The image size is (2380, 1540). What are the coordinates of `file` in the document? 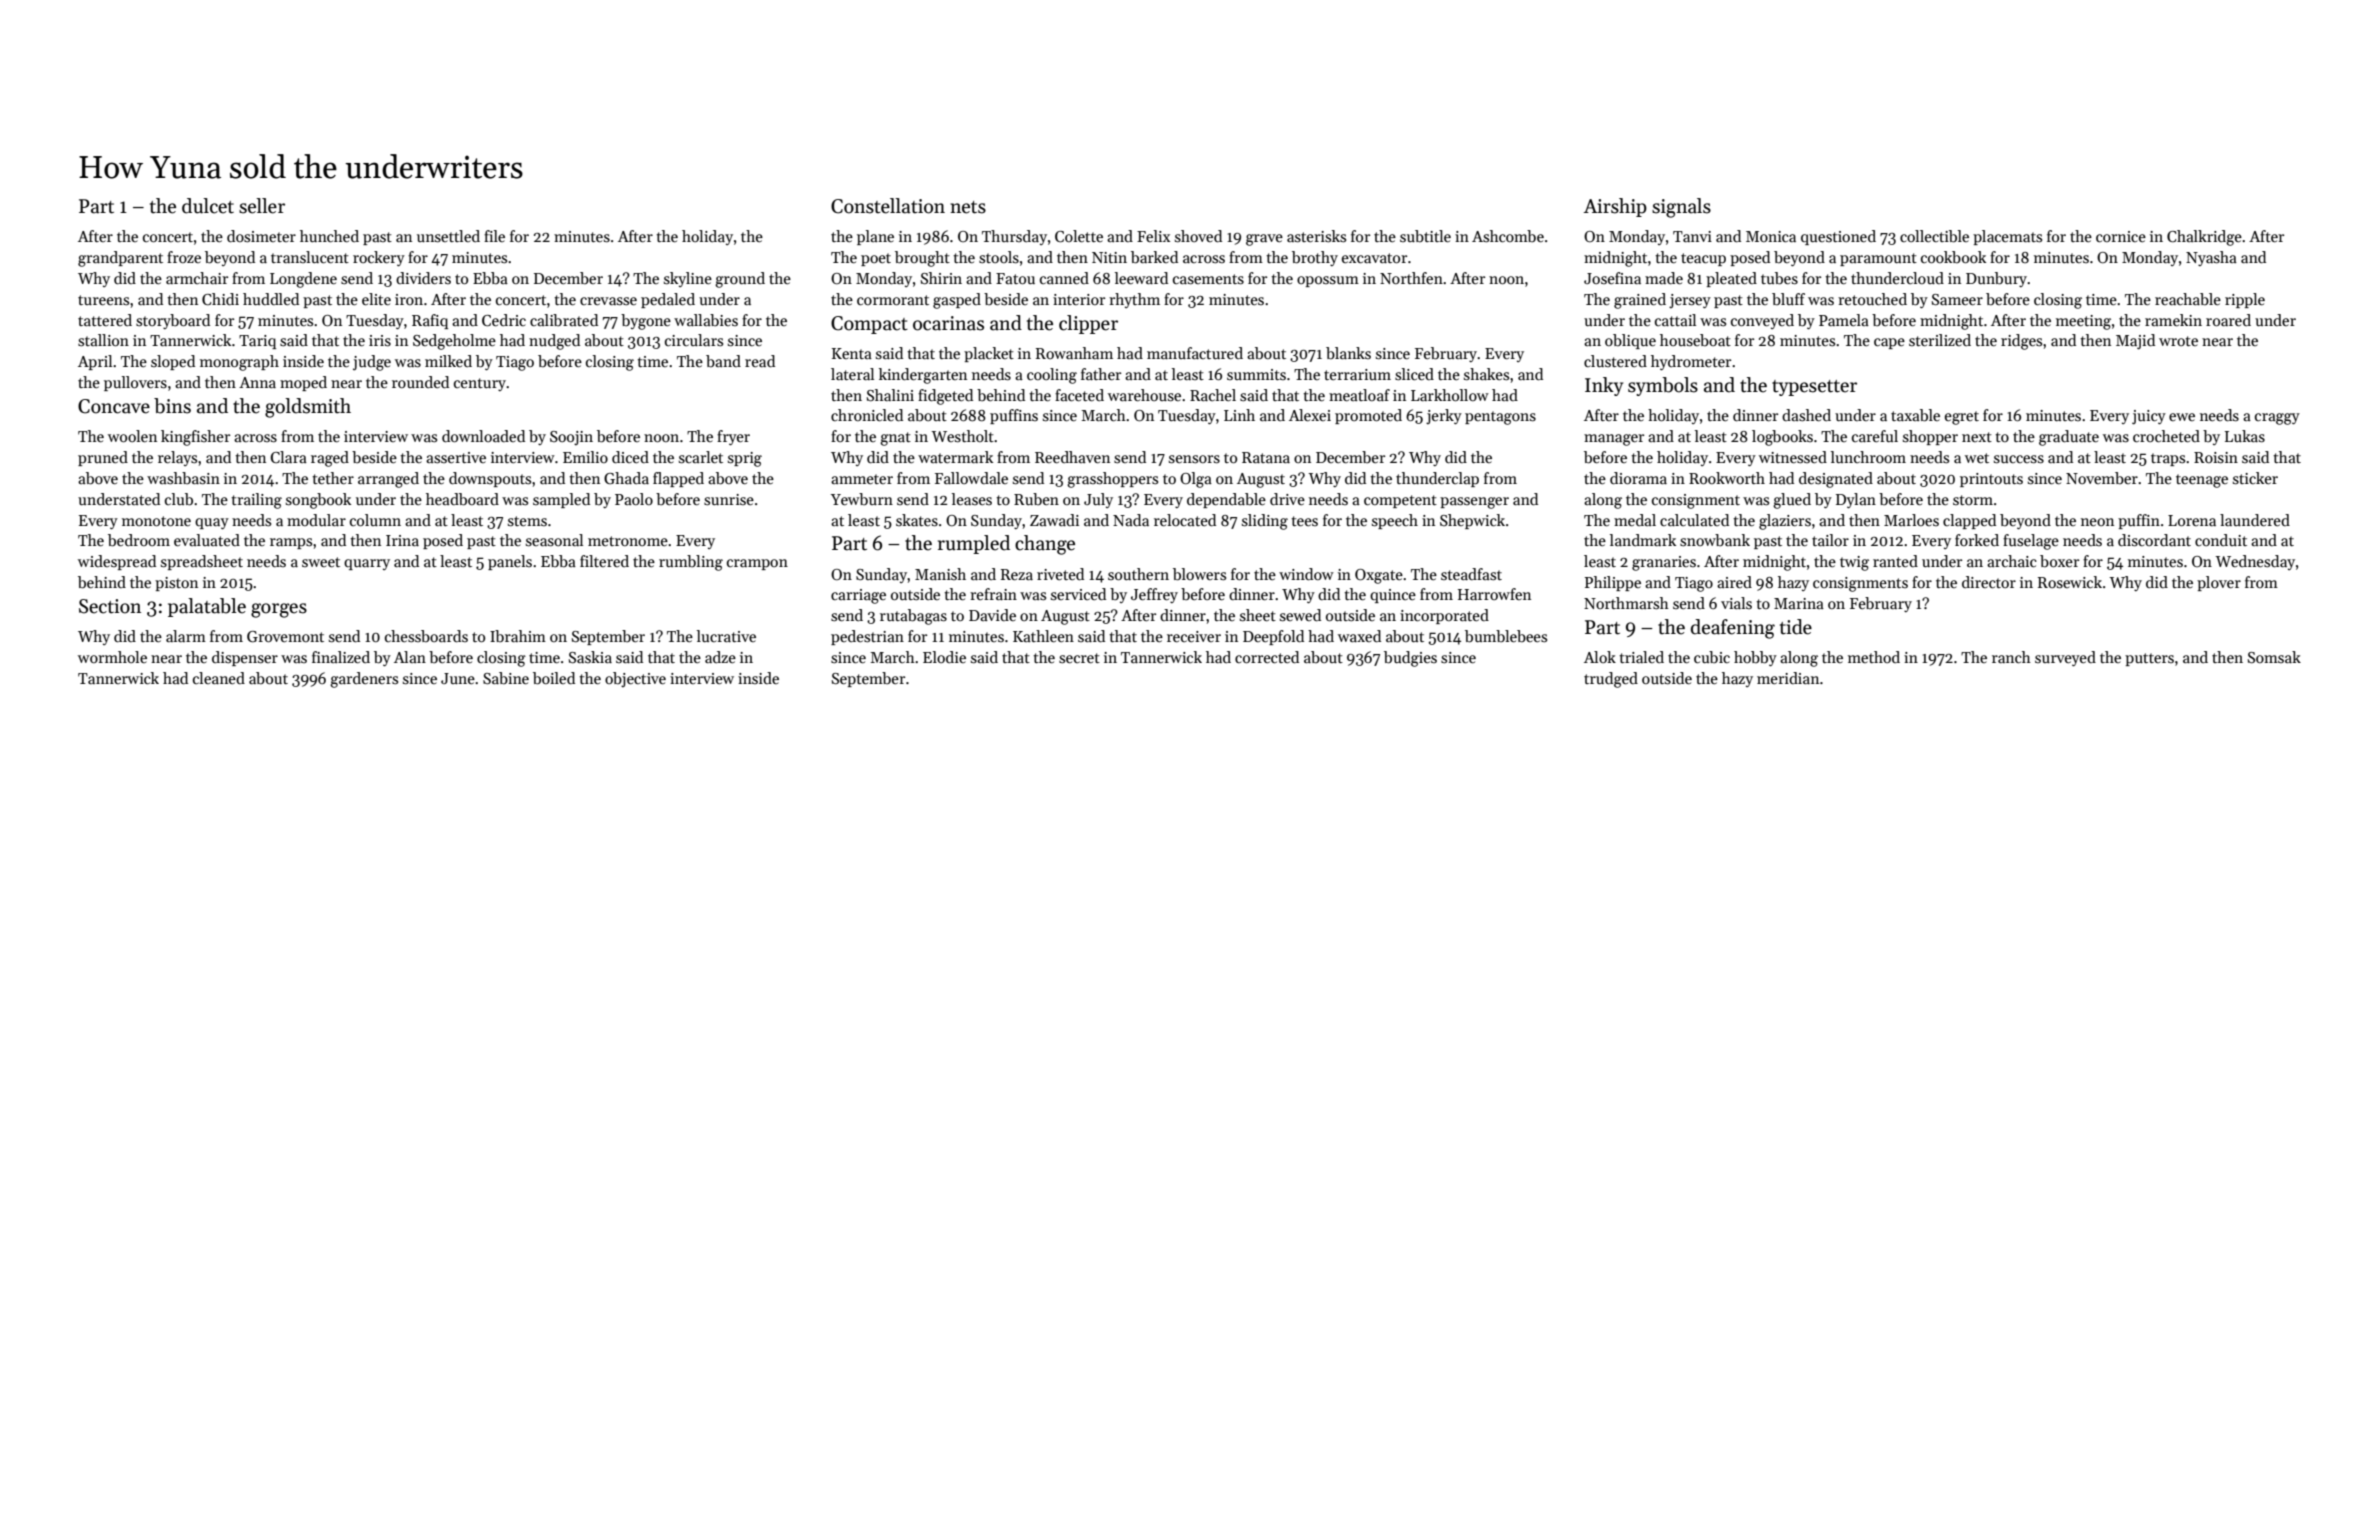 It's located at (494, 236).
